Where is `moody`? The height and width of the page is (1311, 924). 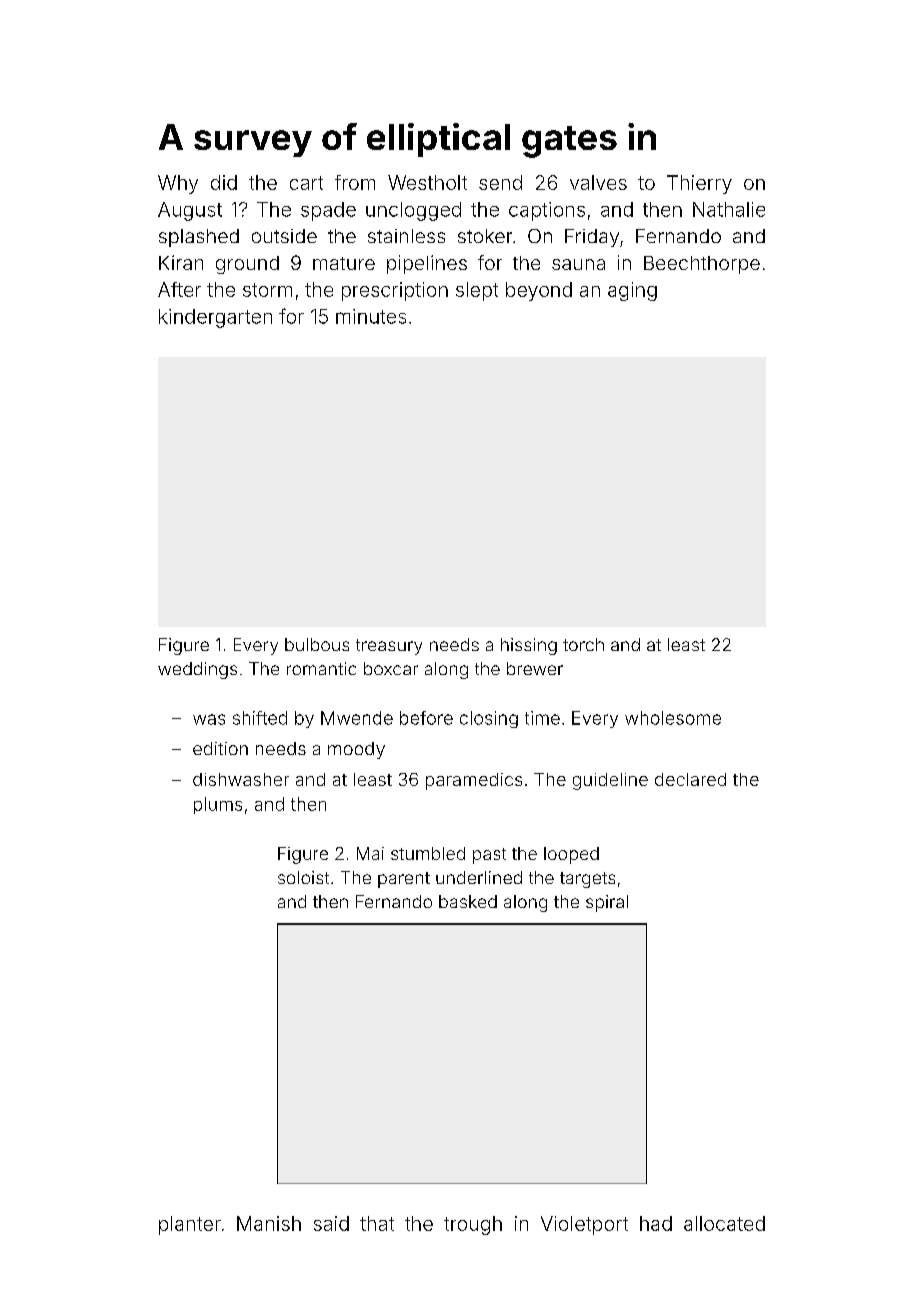
moody is located at coordinates (356, 750).
